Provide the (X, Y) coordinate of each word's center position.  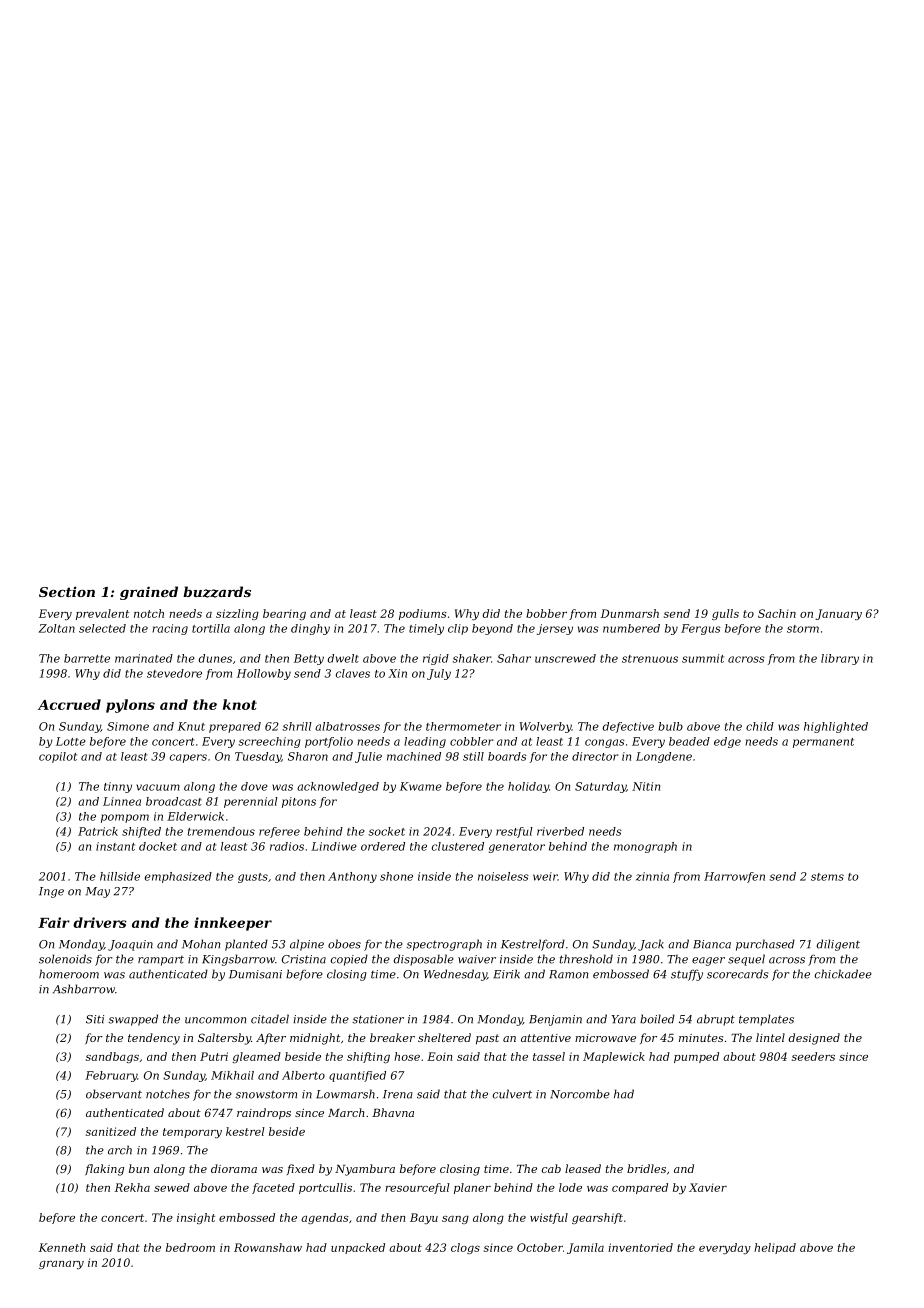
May (98, 892)
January (838, 614)
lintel (770, 1037)
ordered (383, 846)
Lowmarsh (345, 1094)
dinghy (310, 629)
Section (67, 591)
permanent (823, 743)
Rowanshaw (268, 1247)
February (111, 1076)
